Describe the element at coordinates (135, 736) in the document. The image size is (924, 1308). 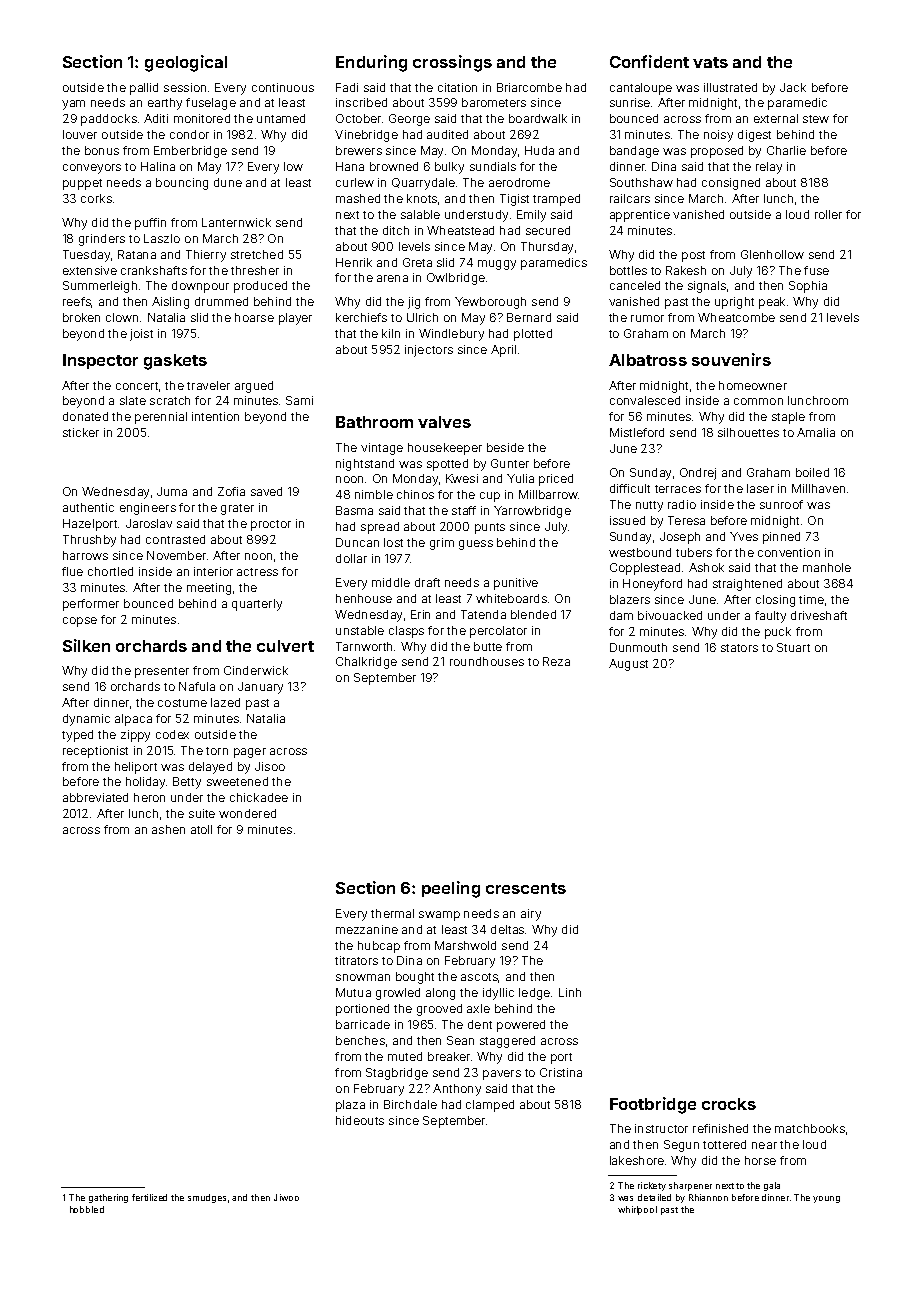
I see `zippy` at that location.
